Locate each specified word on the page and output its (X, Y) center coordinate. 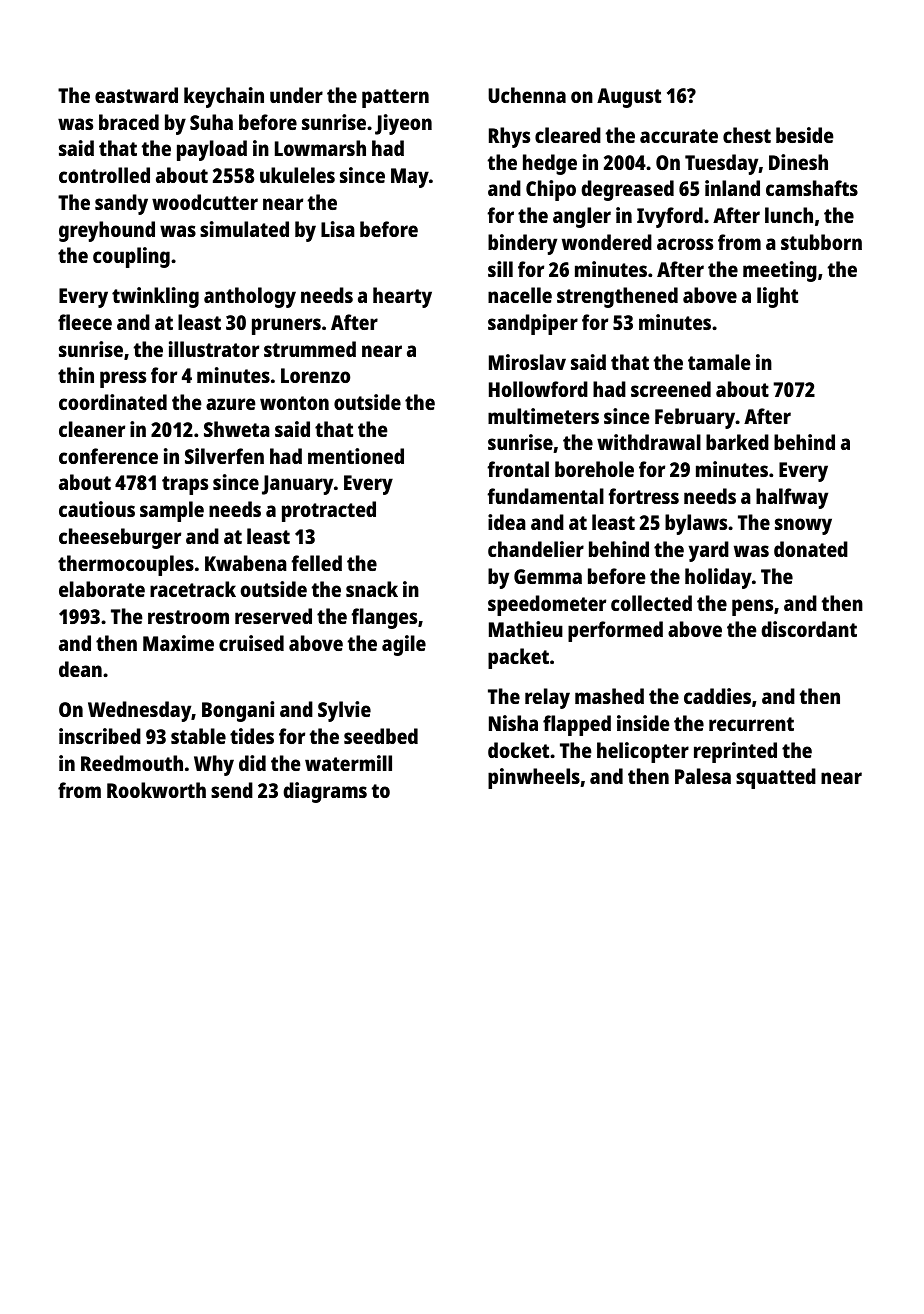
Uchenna (527, 95)
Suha (211, 122)
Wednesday (140, 711)
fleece (85, 322)
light (777, 297)
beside (805, 135)
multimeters (543, 416)
